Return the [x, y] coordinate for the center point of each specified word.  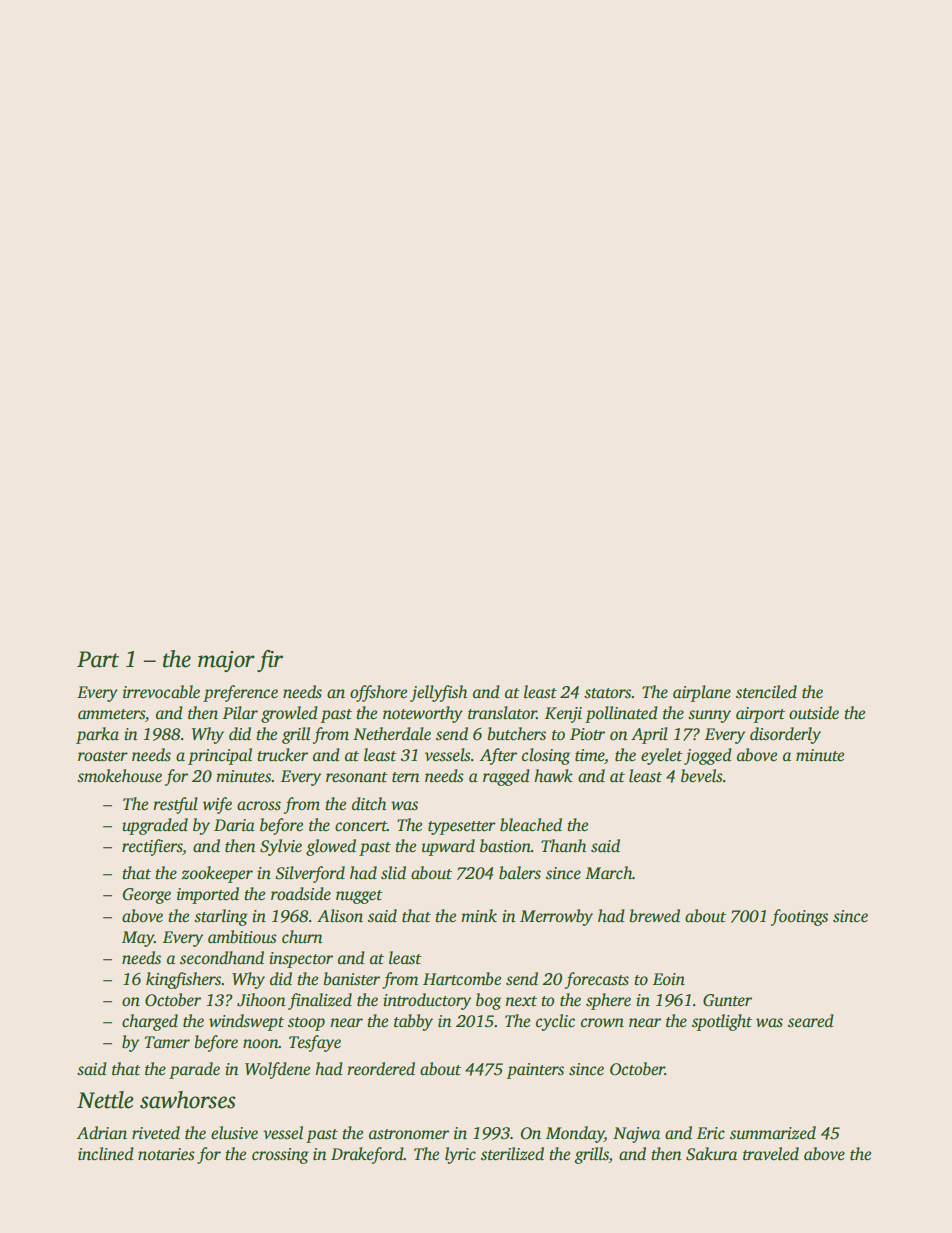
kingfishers [184, 980]
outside [814, 713]
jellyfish [438, 693]
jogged [708, 756]
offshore [378, 693]
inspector [301, 960]
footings [799, 917]
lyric [460, 1155]
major [226, 661]
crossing [280, 1156]
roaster [103, 756]
